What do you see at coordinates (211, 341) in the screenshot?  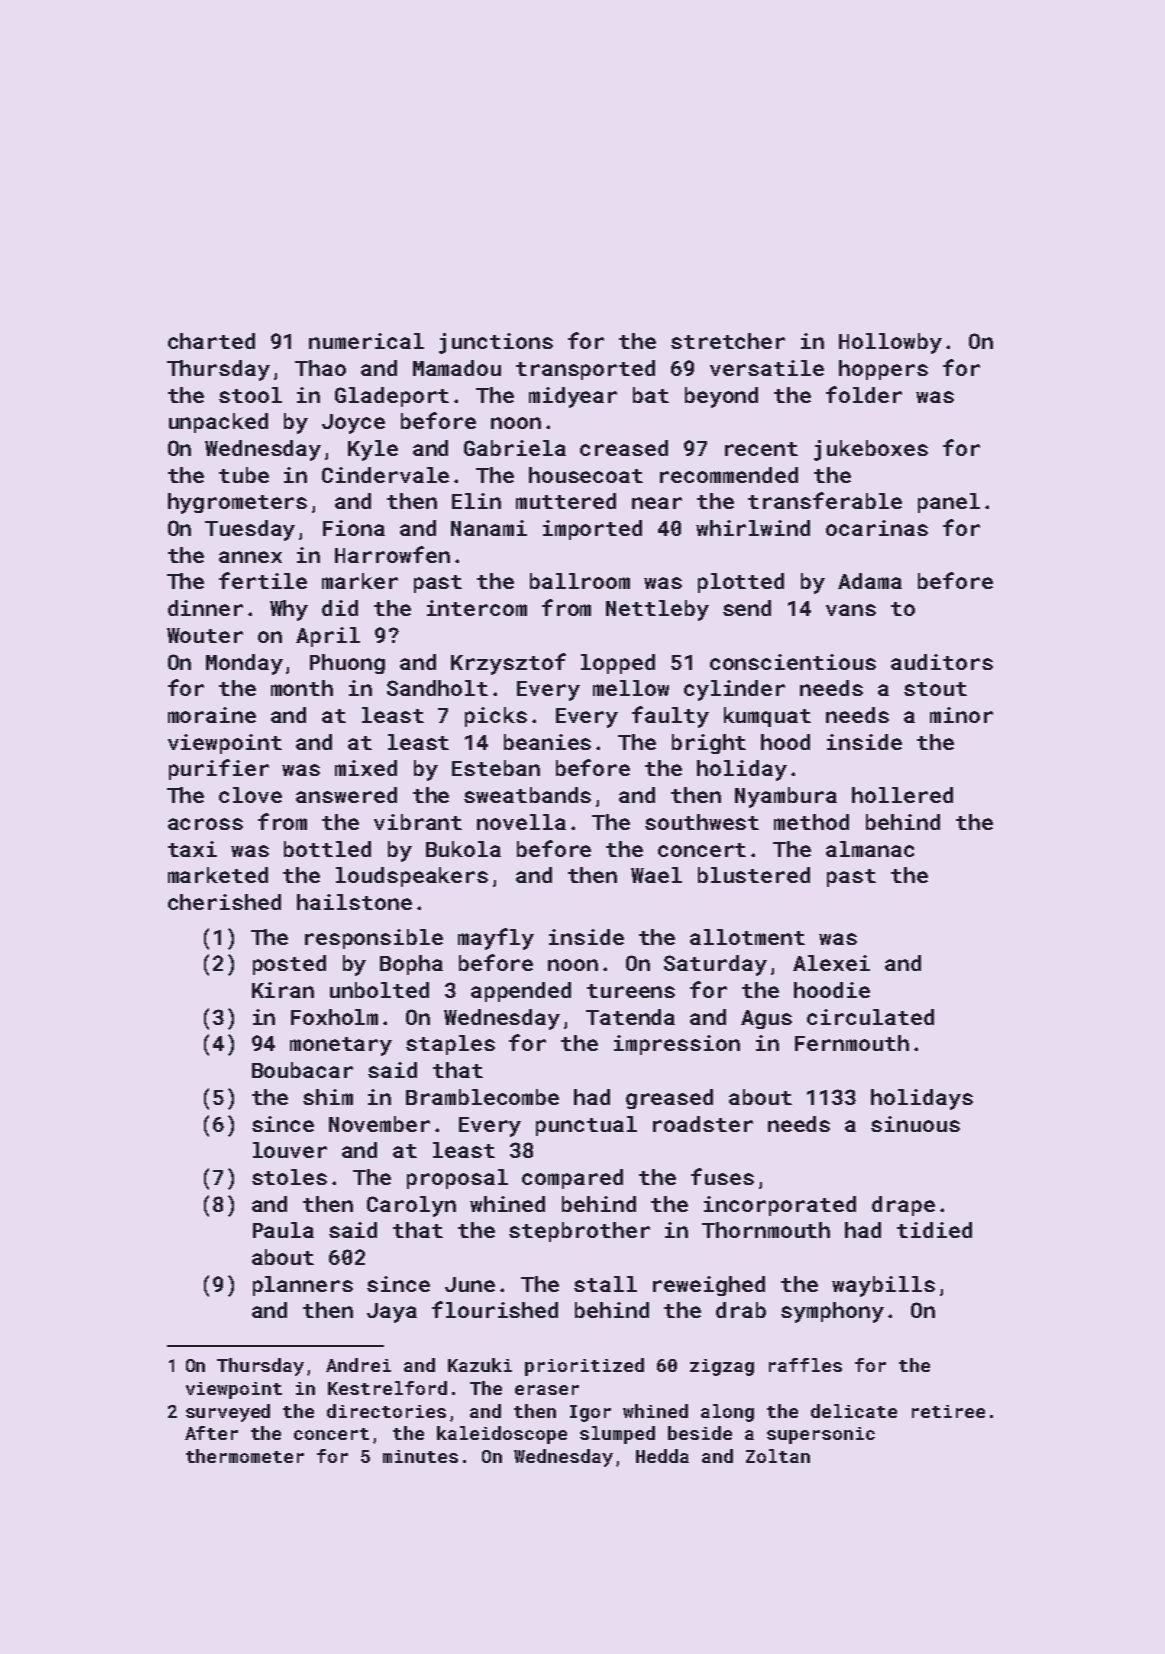 I see `charted` at bounding box center [211, 341].
